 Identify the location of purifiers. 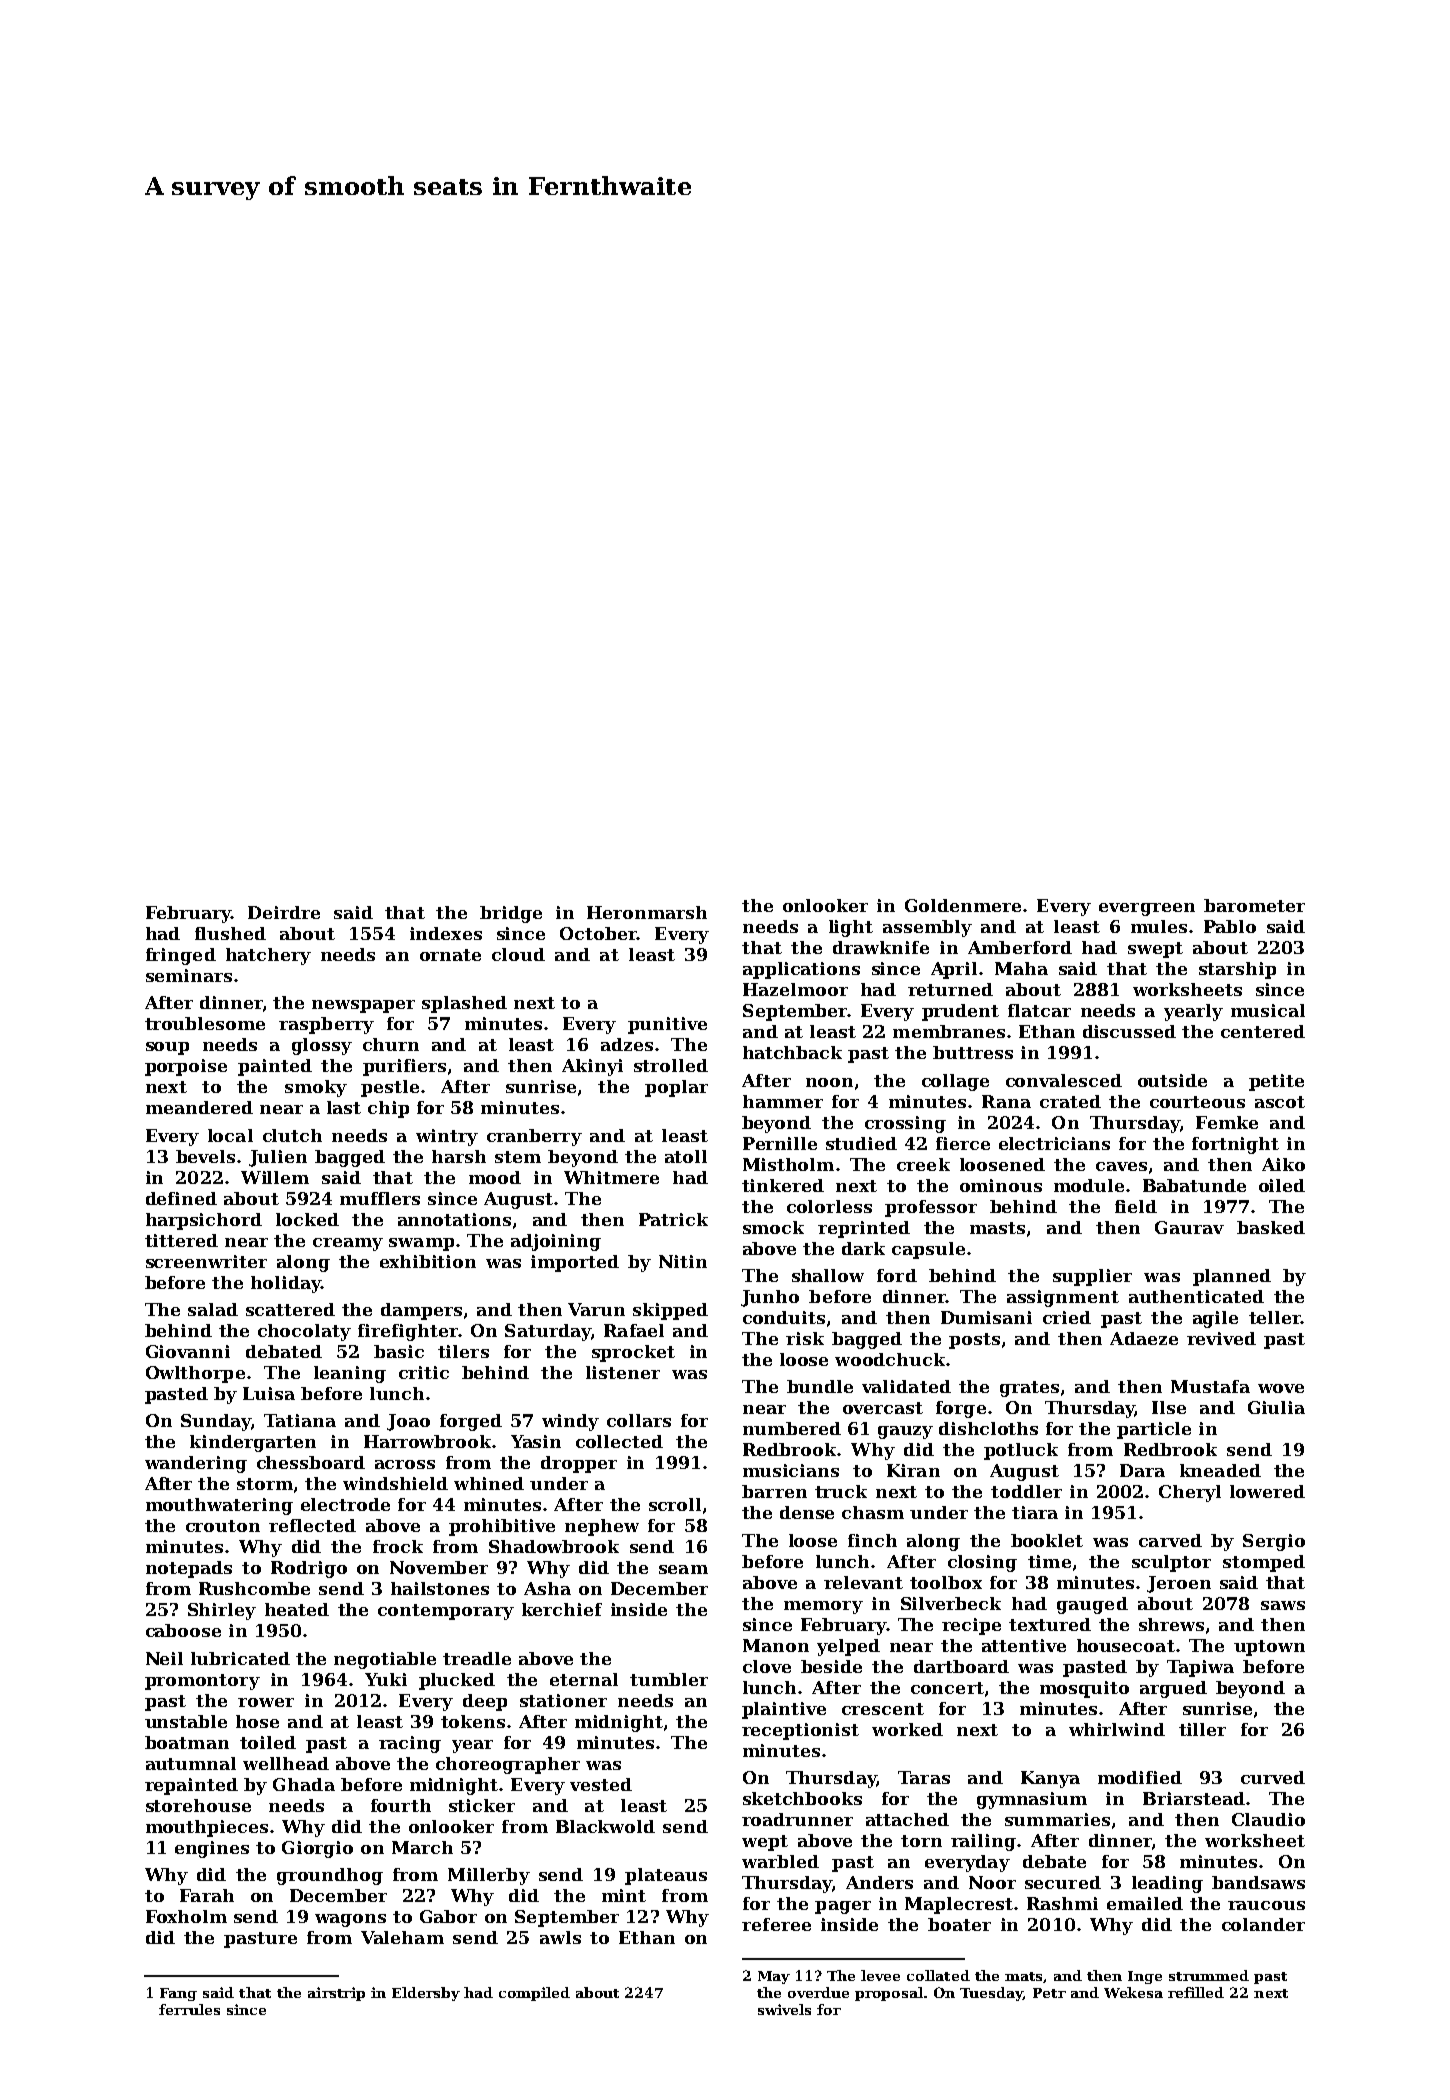
(404, 1067).
